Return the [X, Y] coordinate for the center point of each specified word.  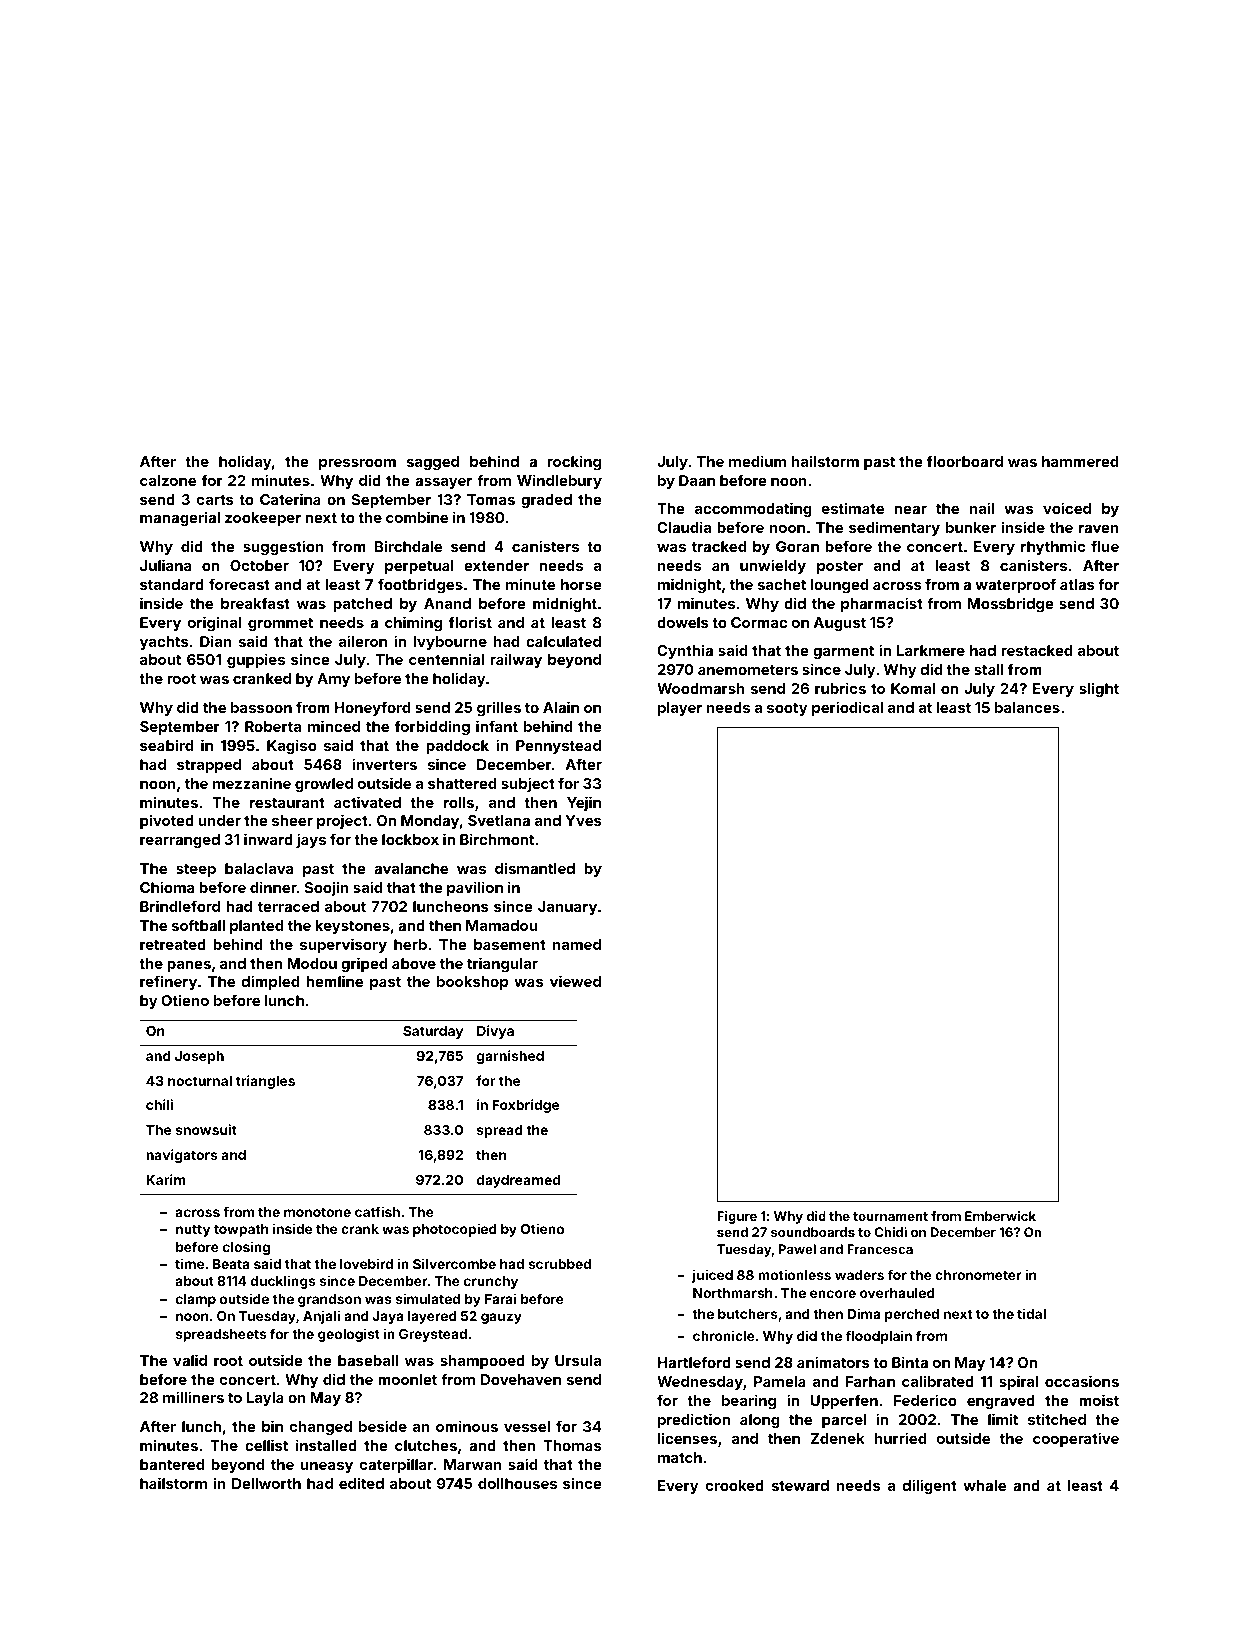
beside [383, 1426]
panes [189, 966]
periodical [847, 708]
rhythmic [1053, 547]
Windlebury [559, 481]
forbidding [432, 727]
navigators [181, 1156]
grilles [499, 708]
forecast [239, 584]
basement [510, 944]
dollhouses [517, 1483]
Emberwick [1000, 1216]
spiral [1018, 1382]
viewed [575, 981]
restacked [1036, 650]
